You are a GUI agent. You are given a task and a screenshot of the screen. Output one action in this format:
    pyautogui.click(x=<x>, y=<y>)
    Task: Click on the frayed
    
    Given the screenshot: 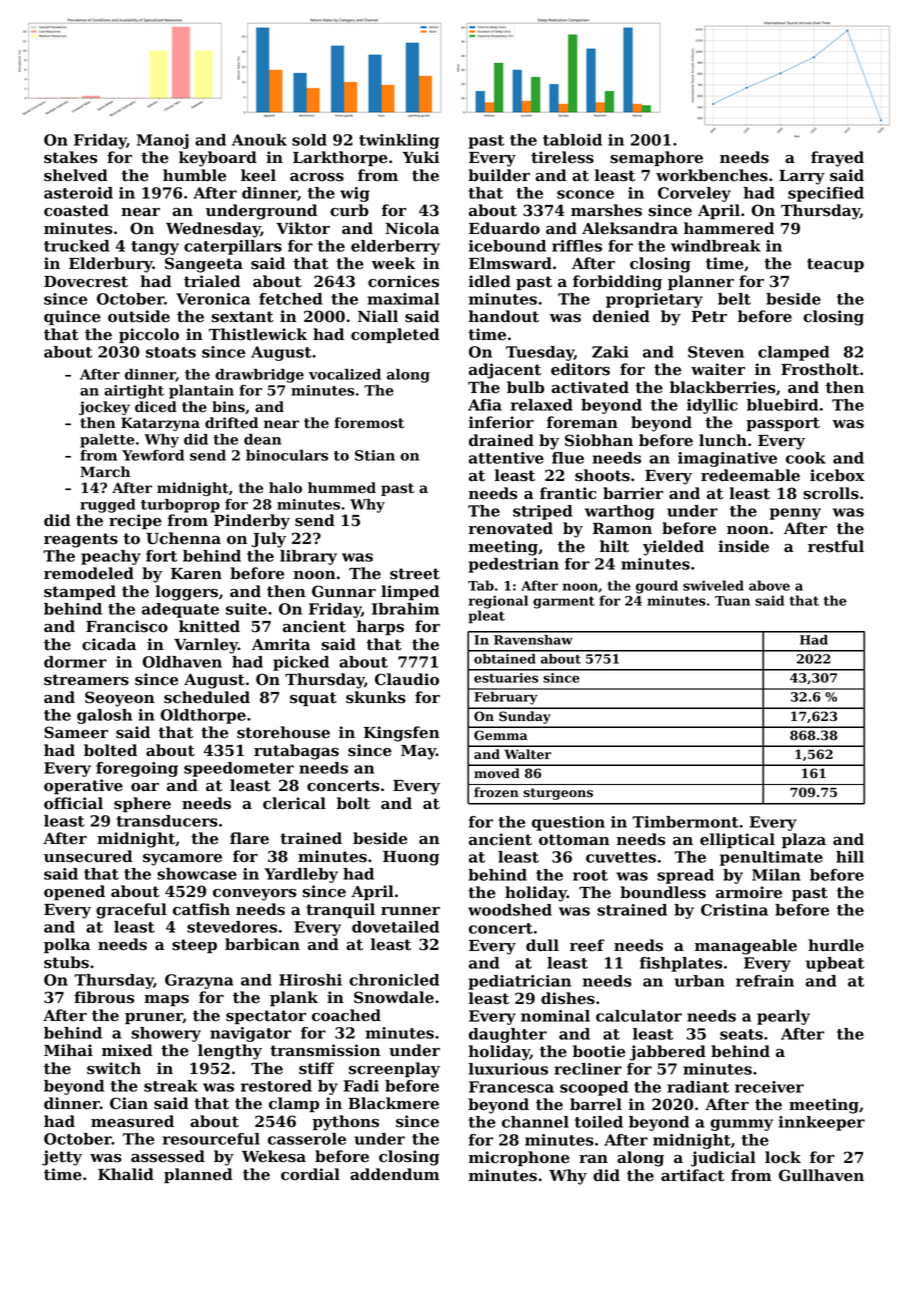 What is the action you would take?
    pyautogui.click(x=837, y=159)
